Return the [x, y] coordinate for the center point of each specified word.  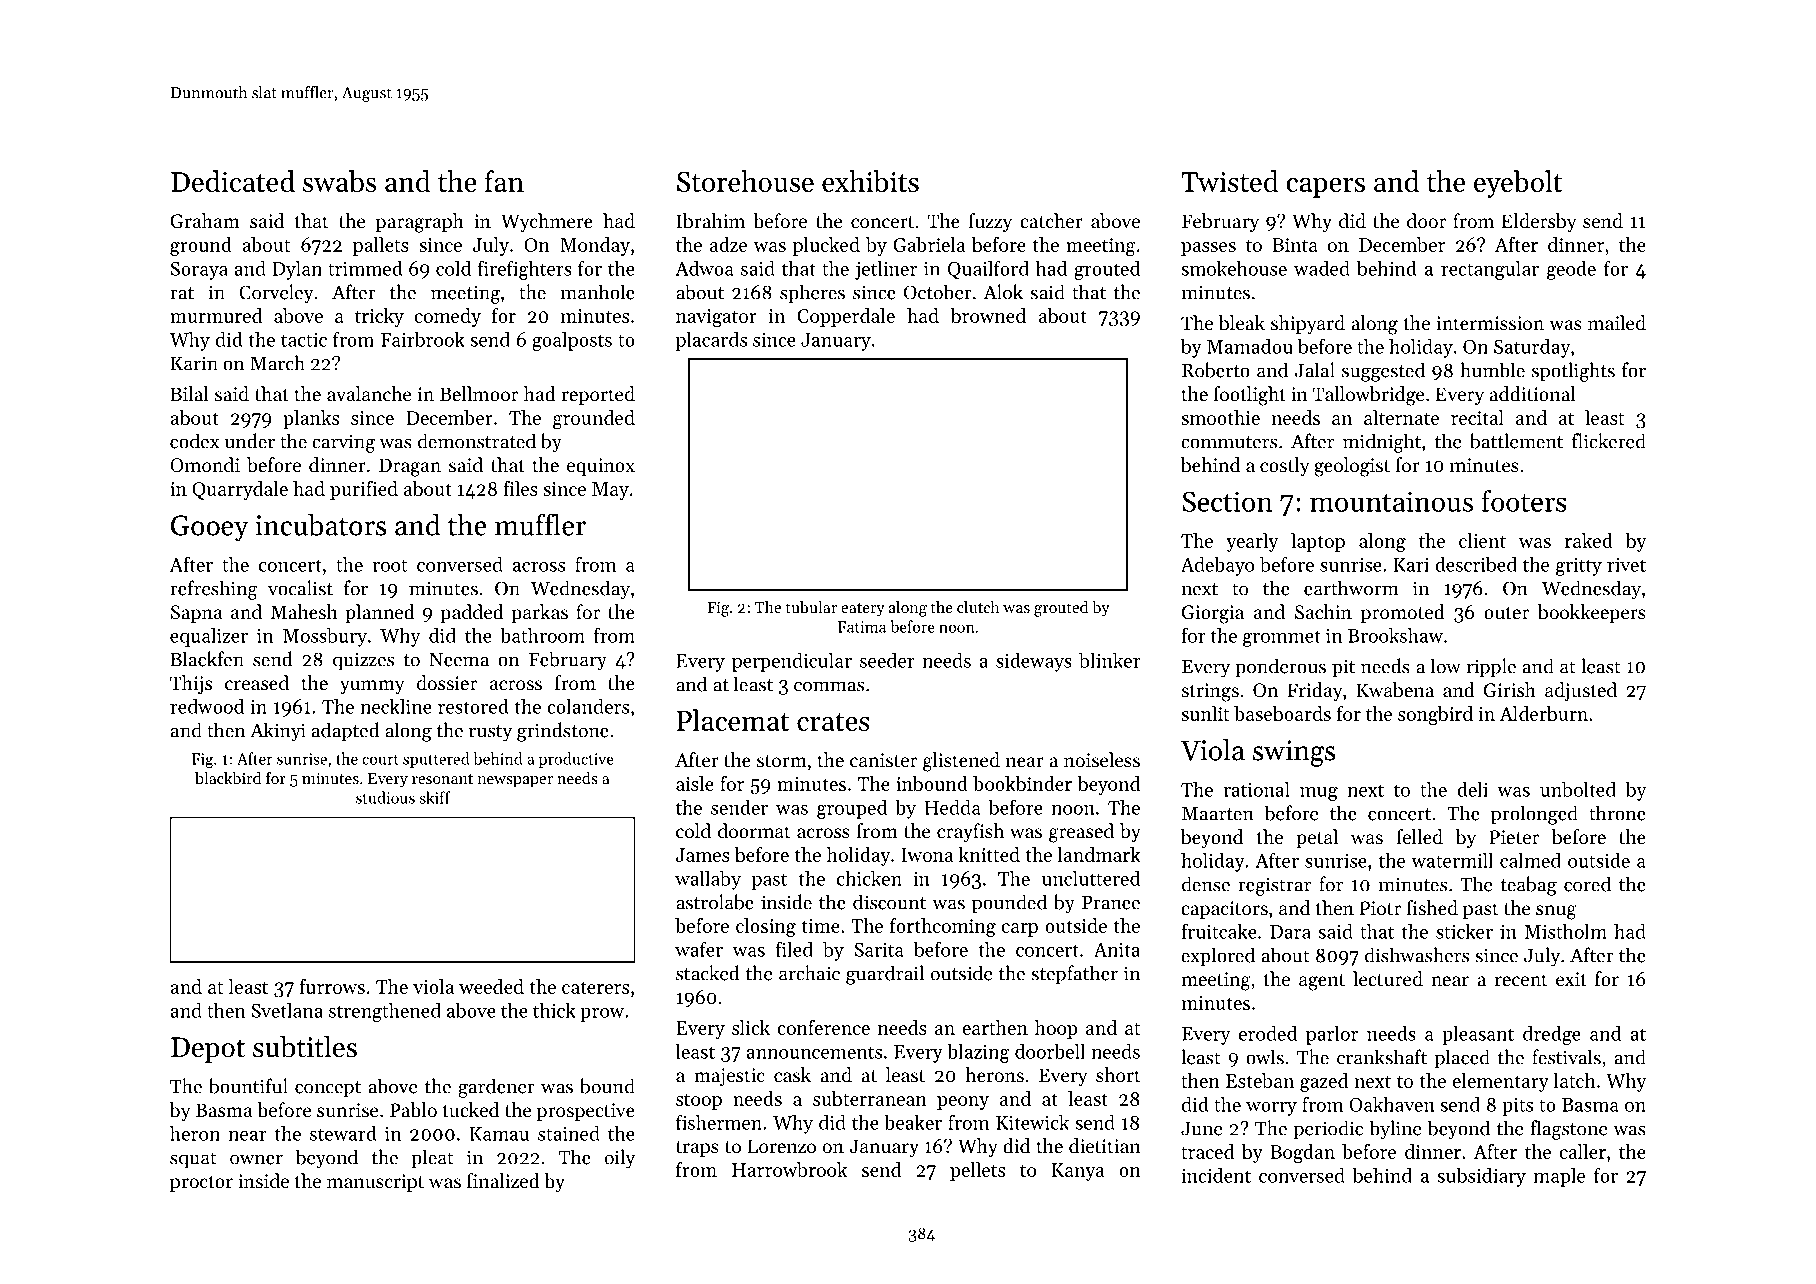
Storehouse [745, 181]
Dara [1290, 932]
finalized [503, 1180]
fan [504, 181]
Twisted [1230, 181]
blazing [978, 1053]
